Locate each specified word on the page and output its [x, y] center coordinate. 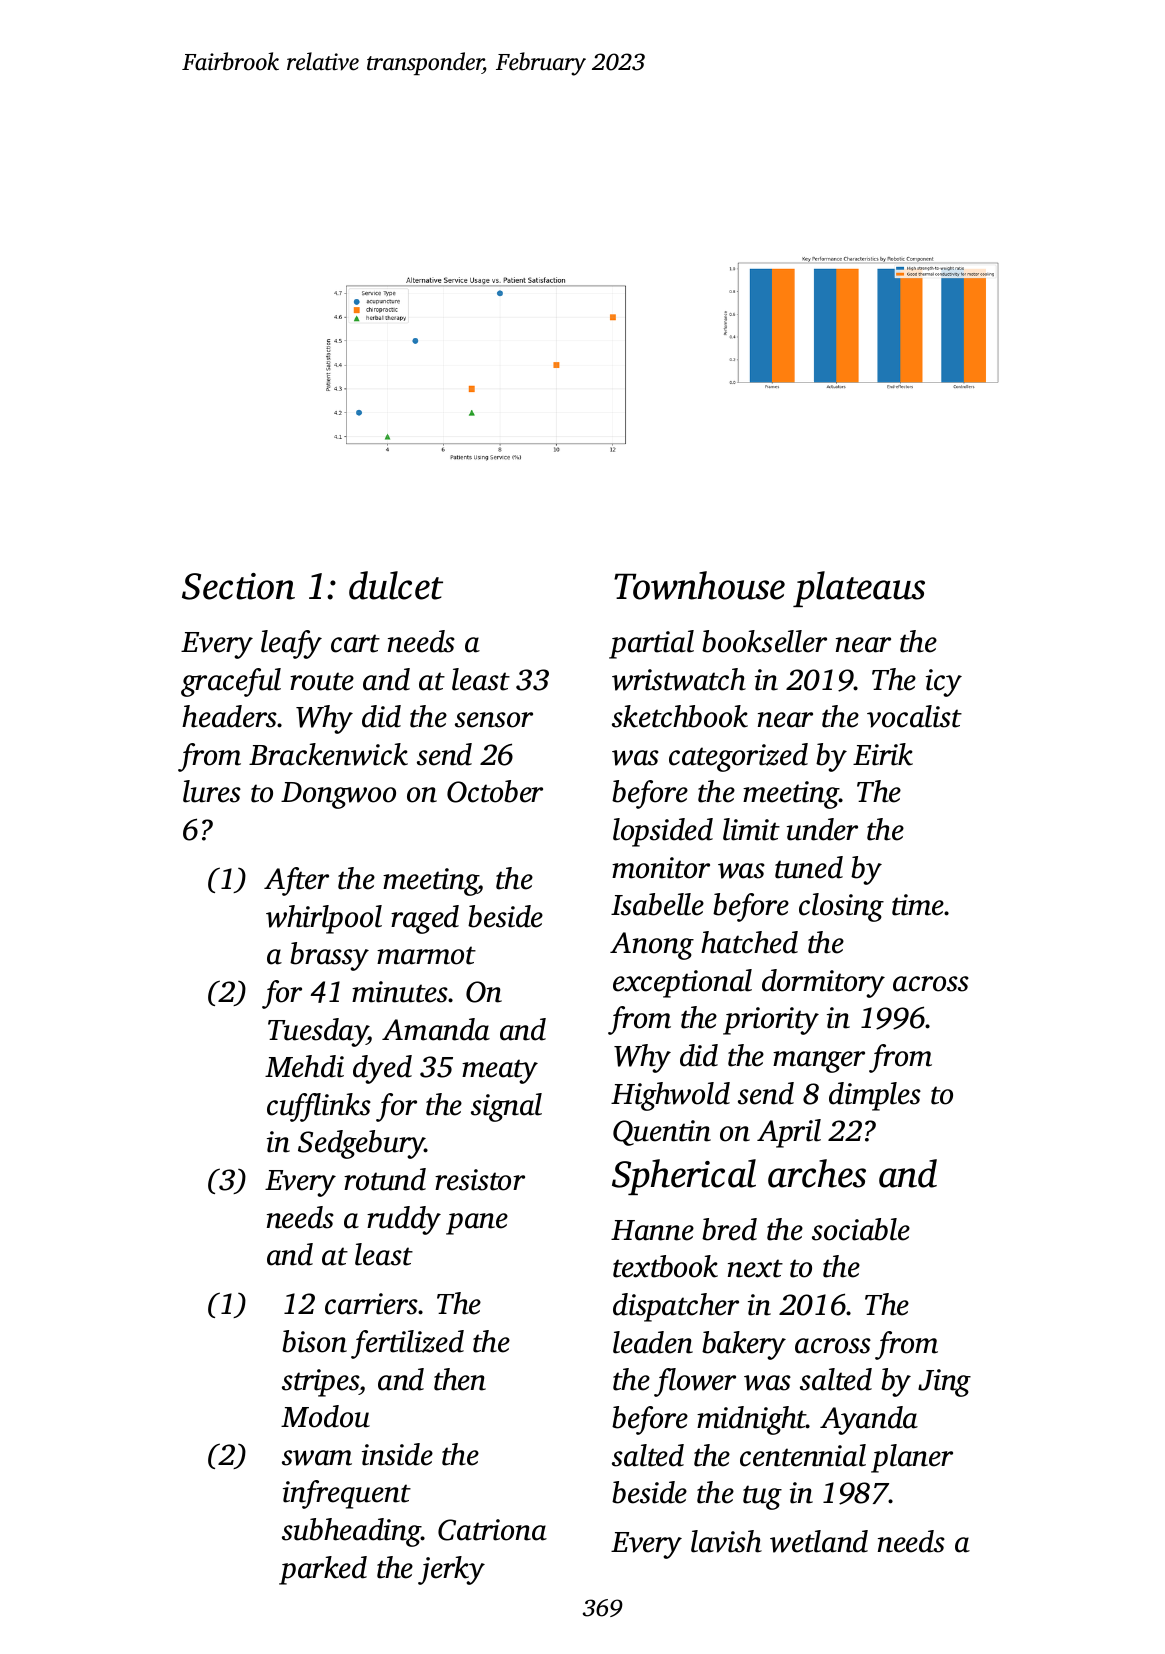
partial [651, 644]
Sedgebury [361, 1144]
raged [425, 919]
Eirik [883, 754]
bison [314, 1341]
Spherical [684, 1177]
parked [323, 1570]
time [918, 905]
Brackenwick [328, 754]
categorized [738, 757]
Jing [944, 1383]
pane [477, 1224]
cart [355, 643]
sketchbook [680, 716]
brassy [329, 956]
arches [817, 1173]
